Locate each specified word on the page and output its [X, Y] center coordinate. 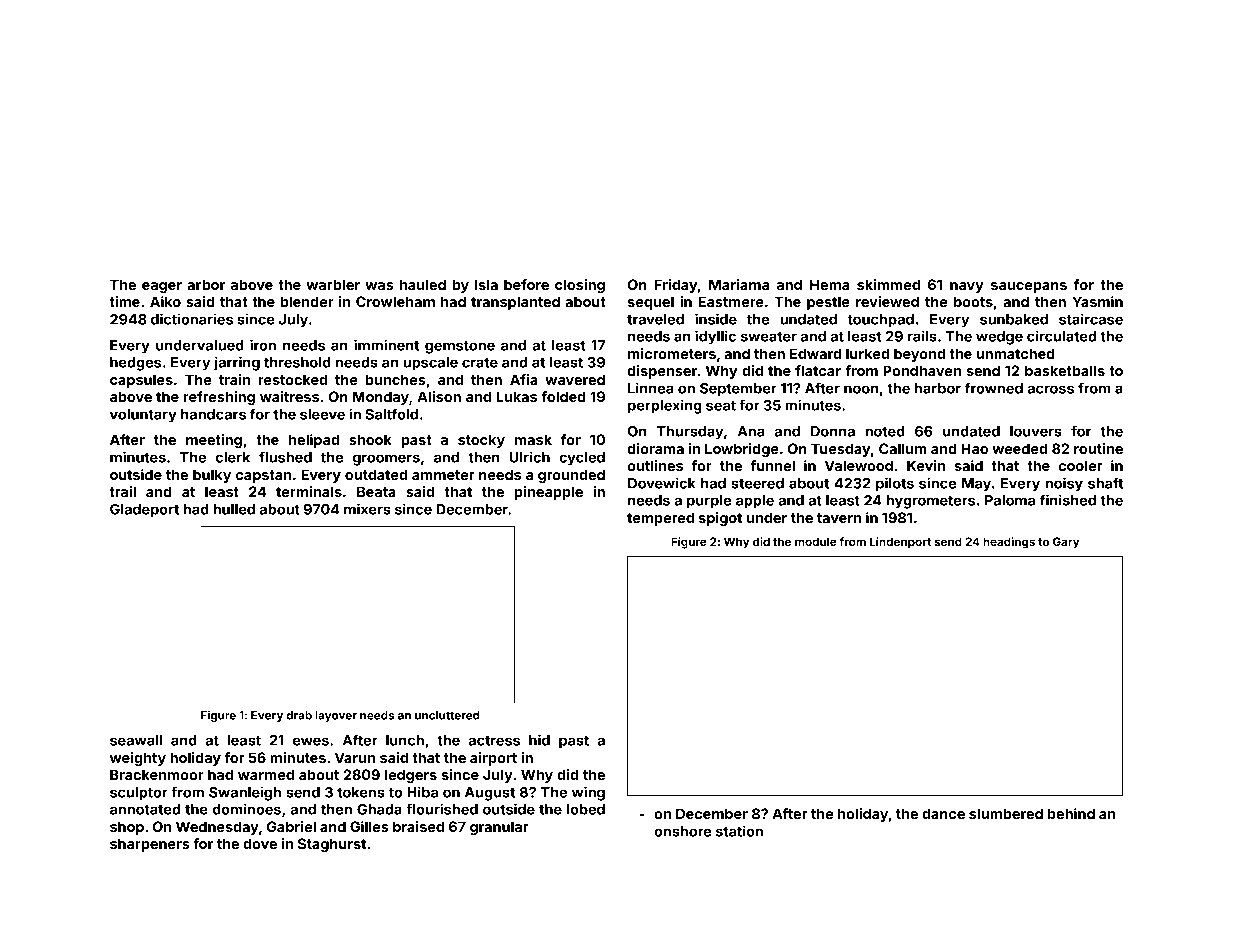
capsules [141, 381]
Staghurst [332, 845]
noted [885, 431]
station [739, 831]
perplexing [665, 406]
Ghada [379, 809]
